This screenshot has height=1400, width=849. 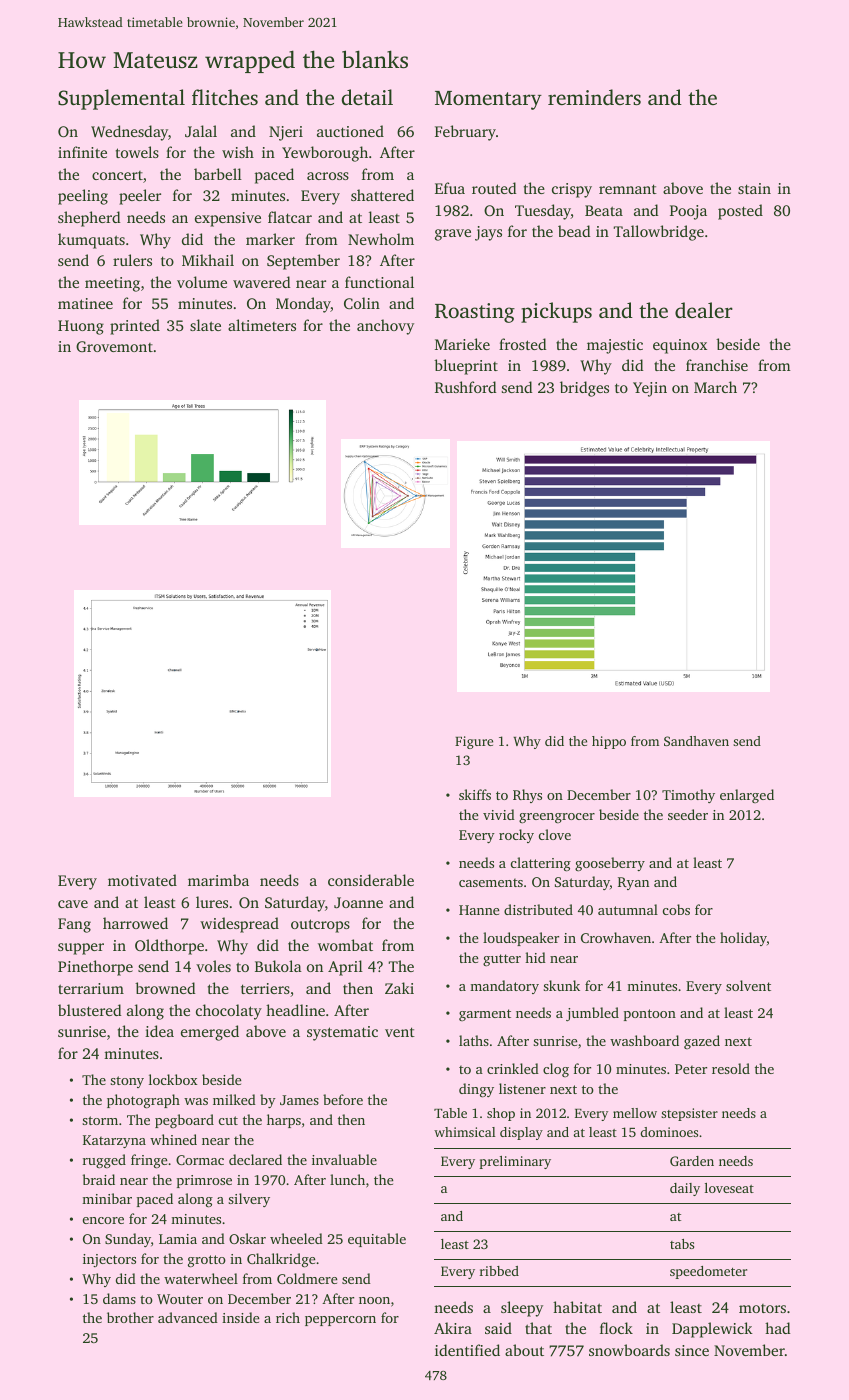 What do you see at coordinates (178, 1239) in the screenshot?
I see `Lamia` at bounding box center [178, 1239].
